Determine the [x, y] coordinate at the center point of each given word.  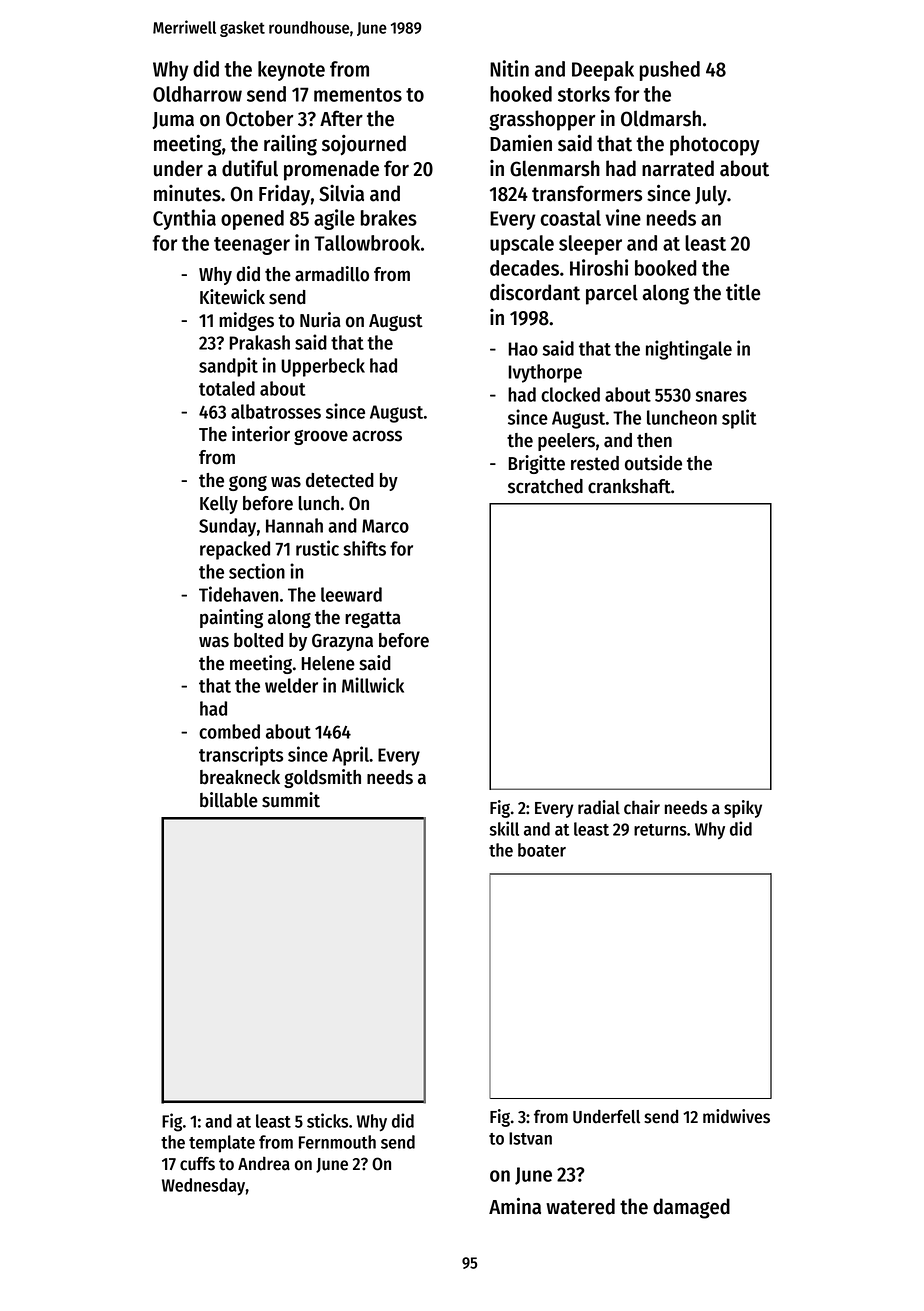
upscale [522, 245]
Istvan [530, 1138]
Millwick [373, 685]
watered [580, 1206]
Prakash [259, 342]
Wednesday [203, 1187]
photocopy [715, 145]
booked [666, 268]
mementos [358, 95]
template [222, 1144]
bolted [258, 640]
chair [642, 807]
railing [290, 145]
